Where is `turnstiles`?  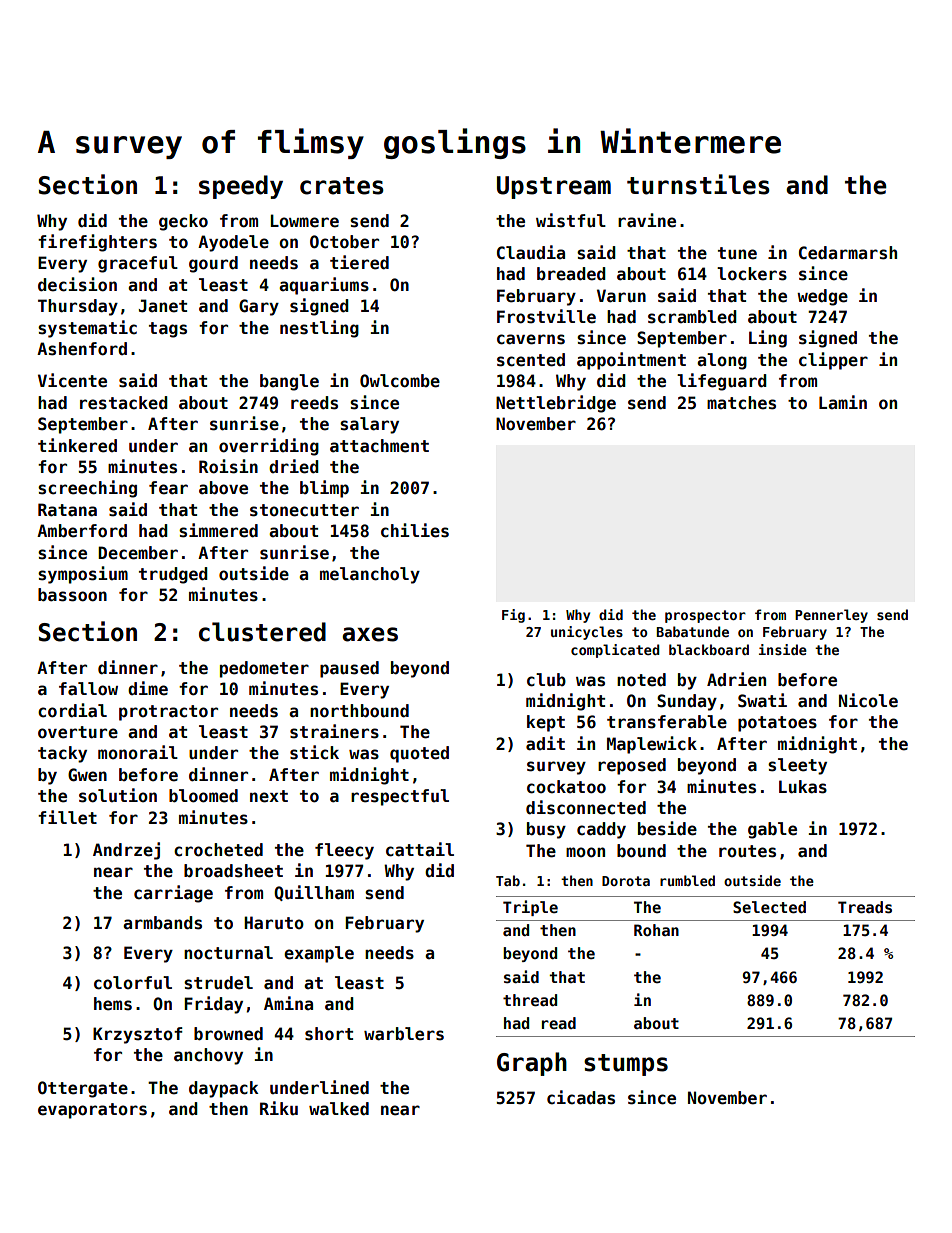 turnstiles is located at coordinates (698, 184).
